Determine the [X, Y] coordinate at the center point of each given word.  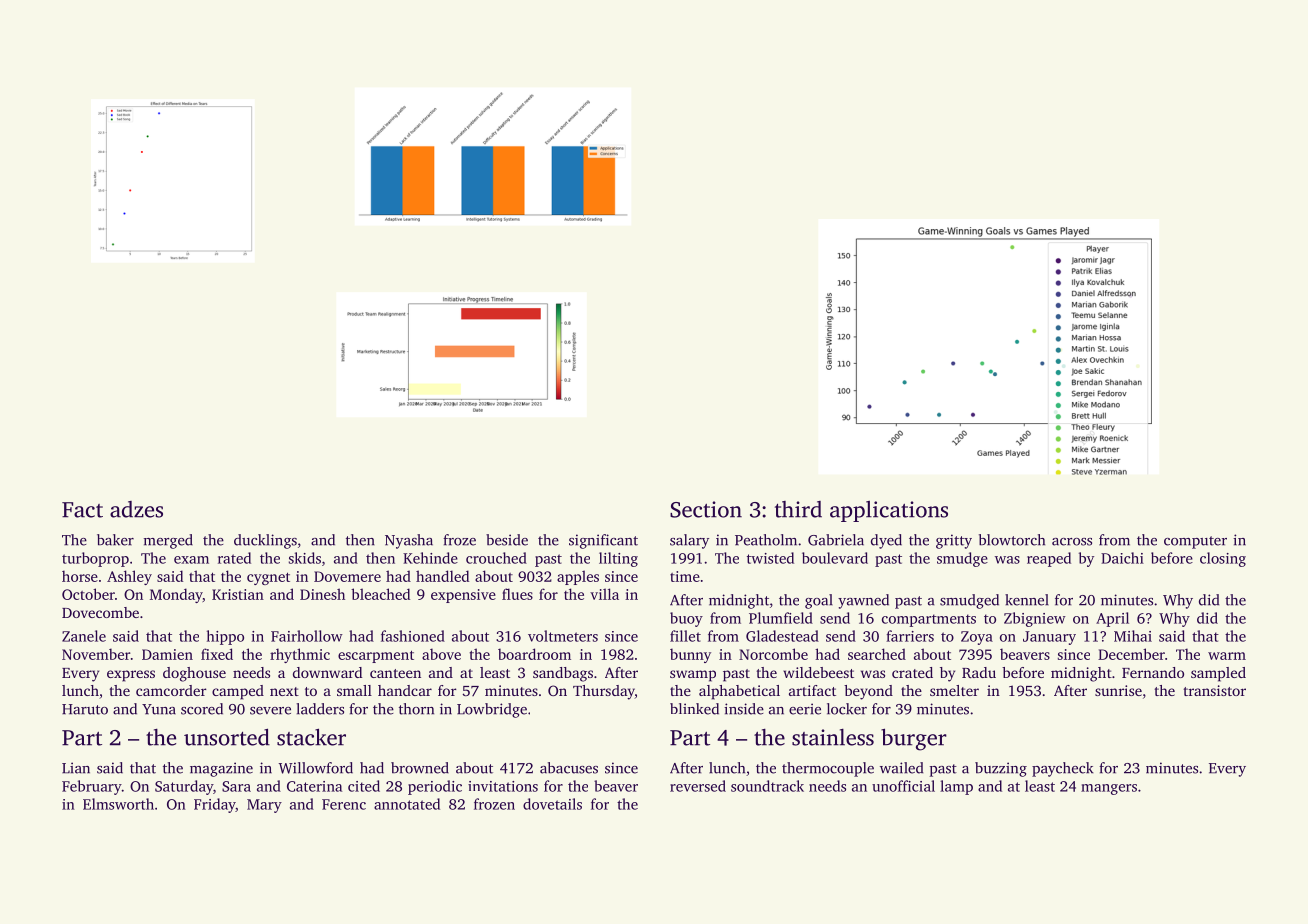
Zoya [977, 638]
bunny [690, 655]
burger [914, 739]
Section [706, 509]
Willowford [316, 768]
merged [168, 541]
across [1072, 542]
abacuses [569, 768]
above [441, 654]
